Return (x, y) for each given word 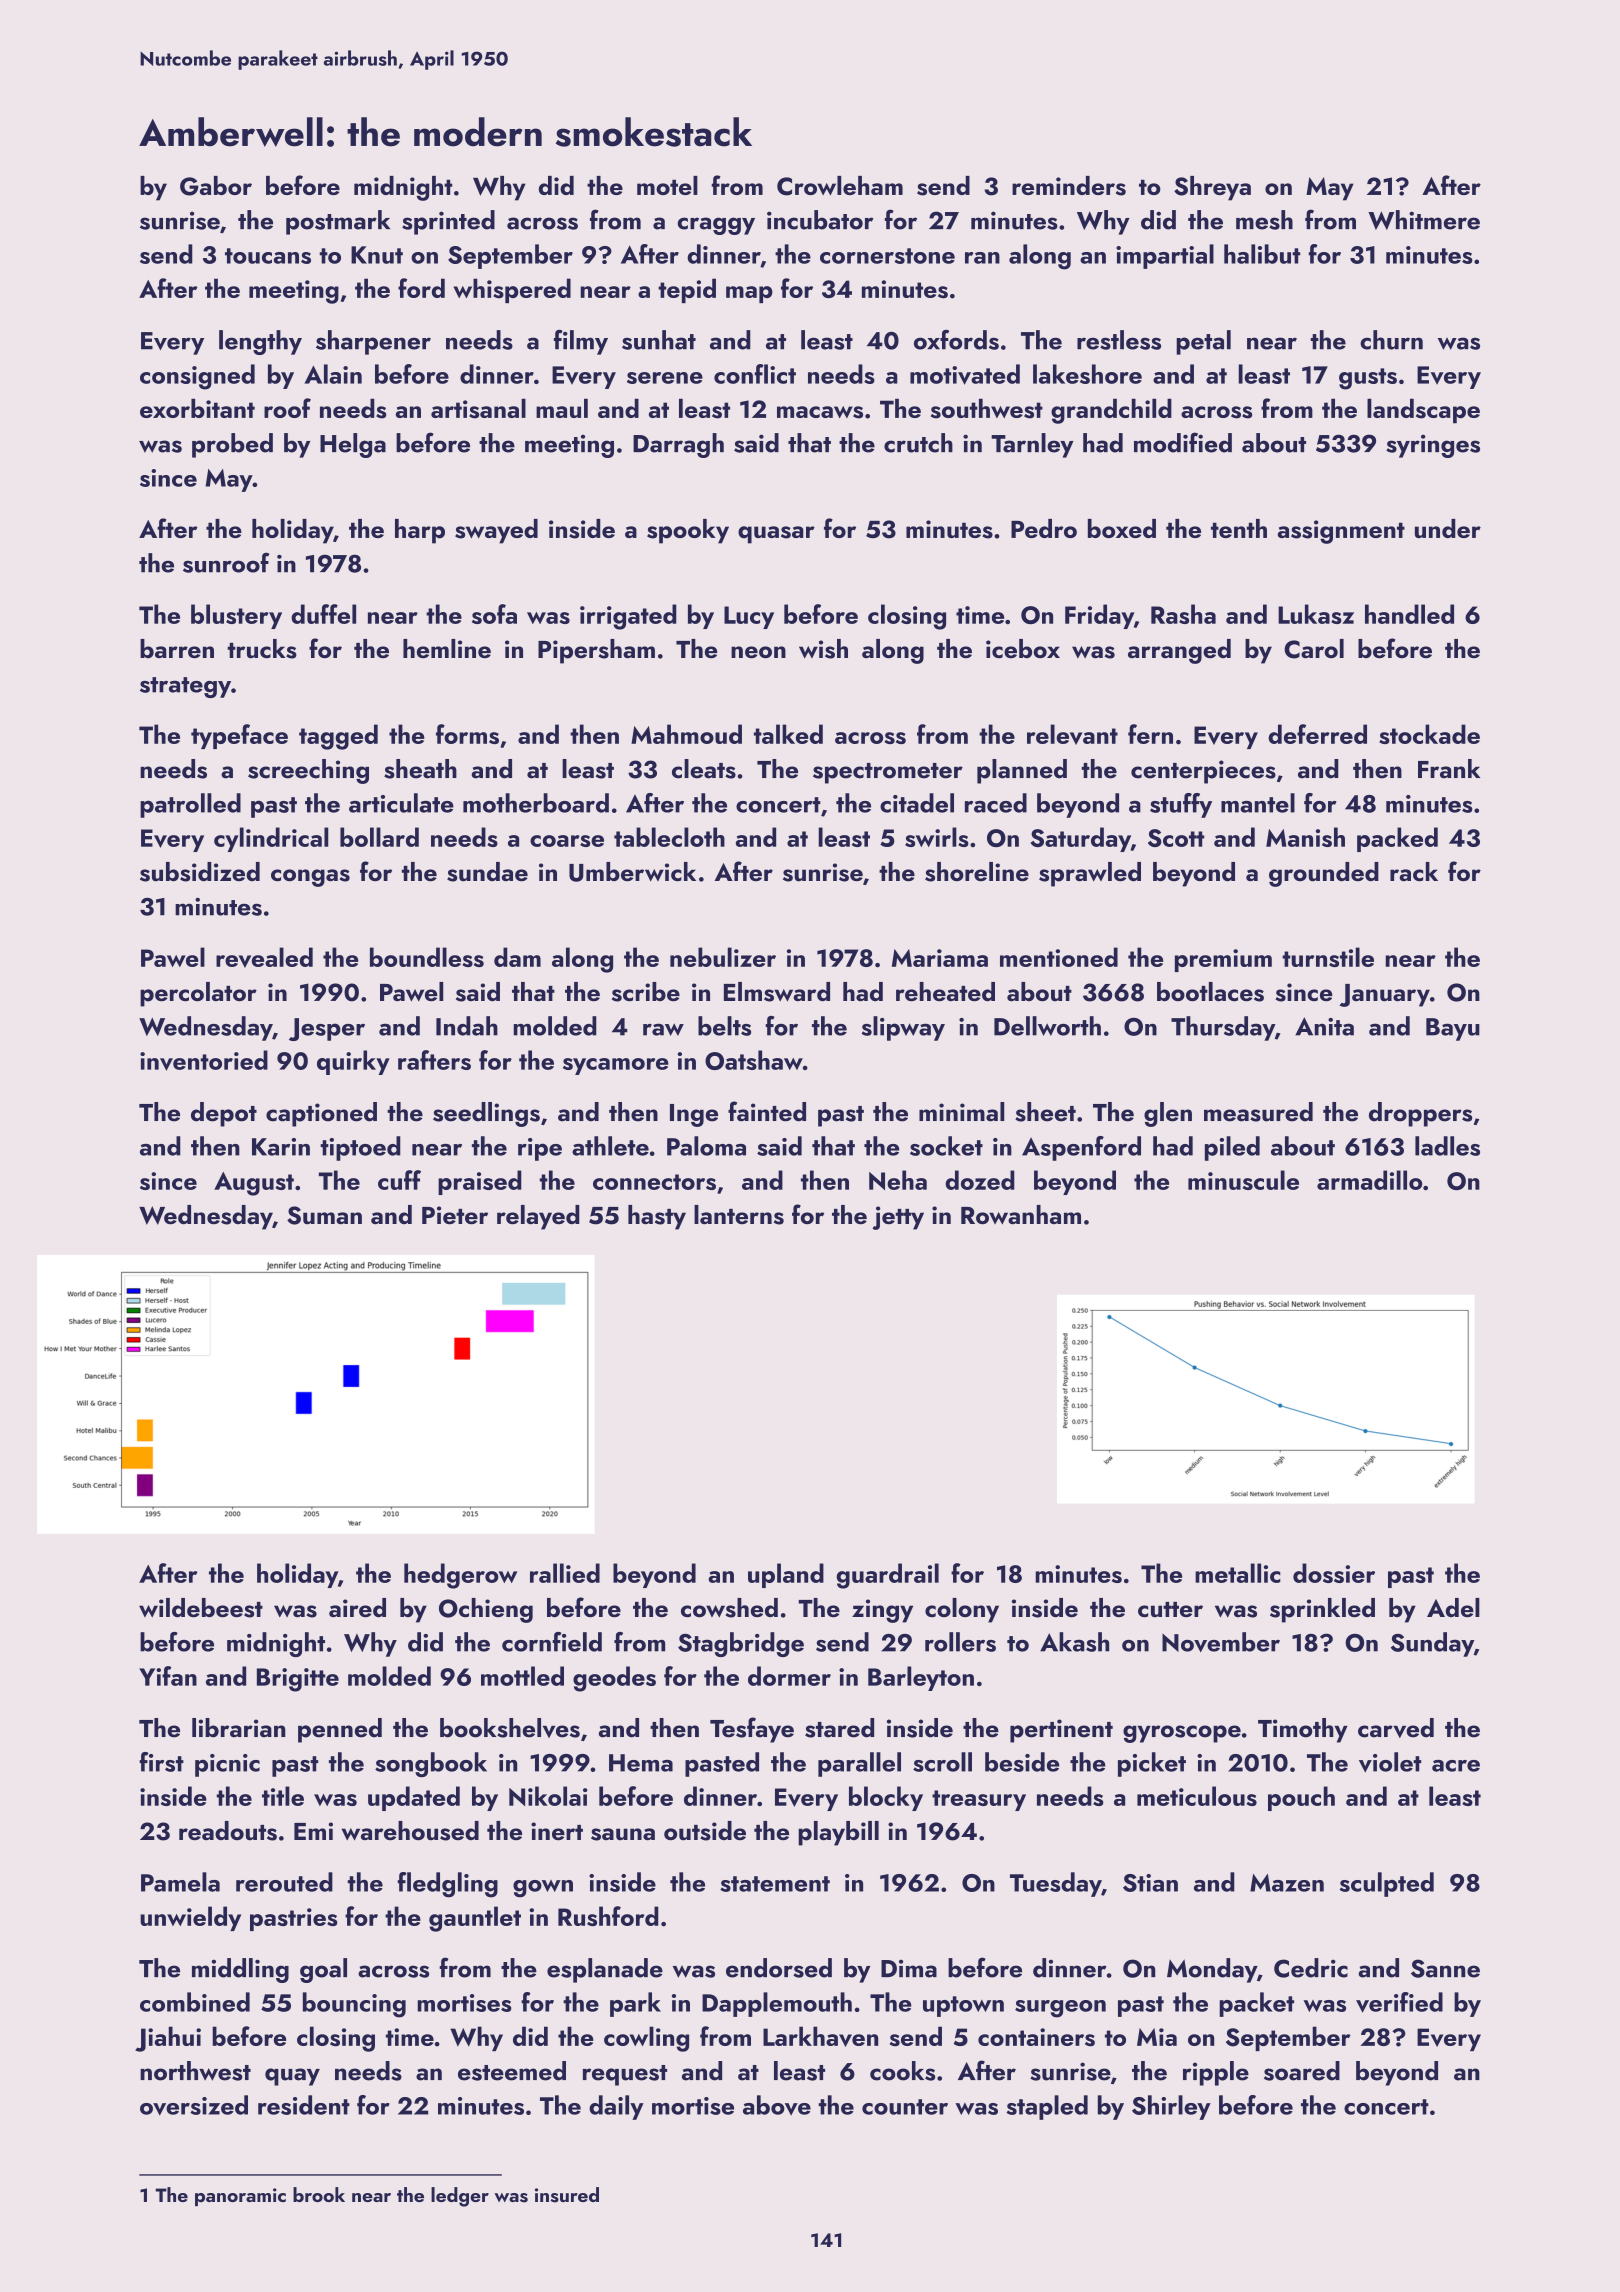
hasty (657, 1217)
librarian (238, 1728)
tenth (1239, 528)
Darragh (678, 445)
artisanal (478, 409)
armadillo (1369, 1180)
